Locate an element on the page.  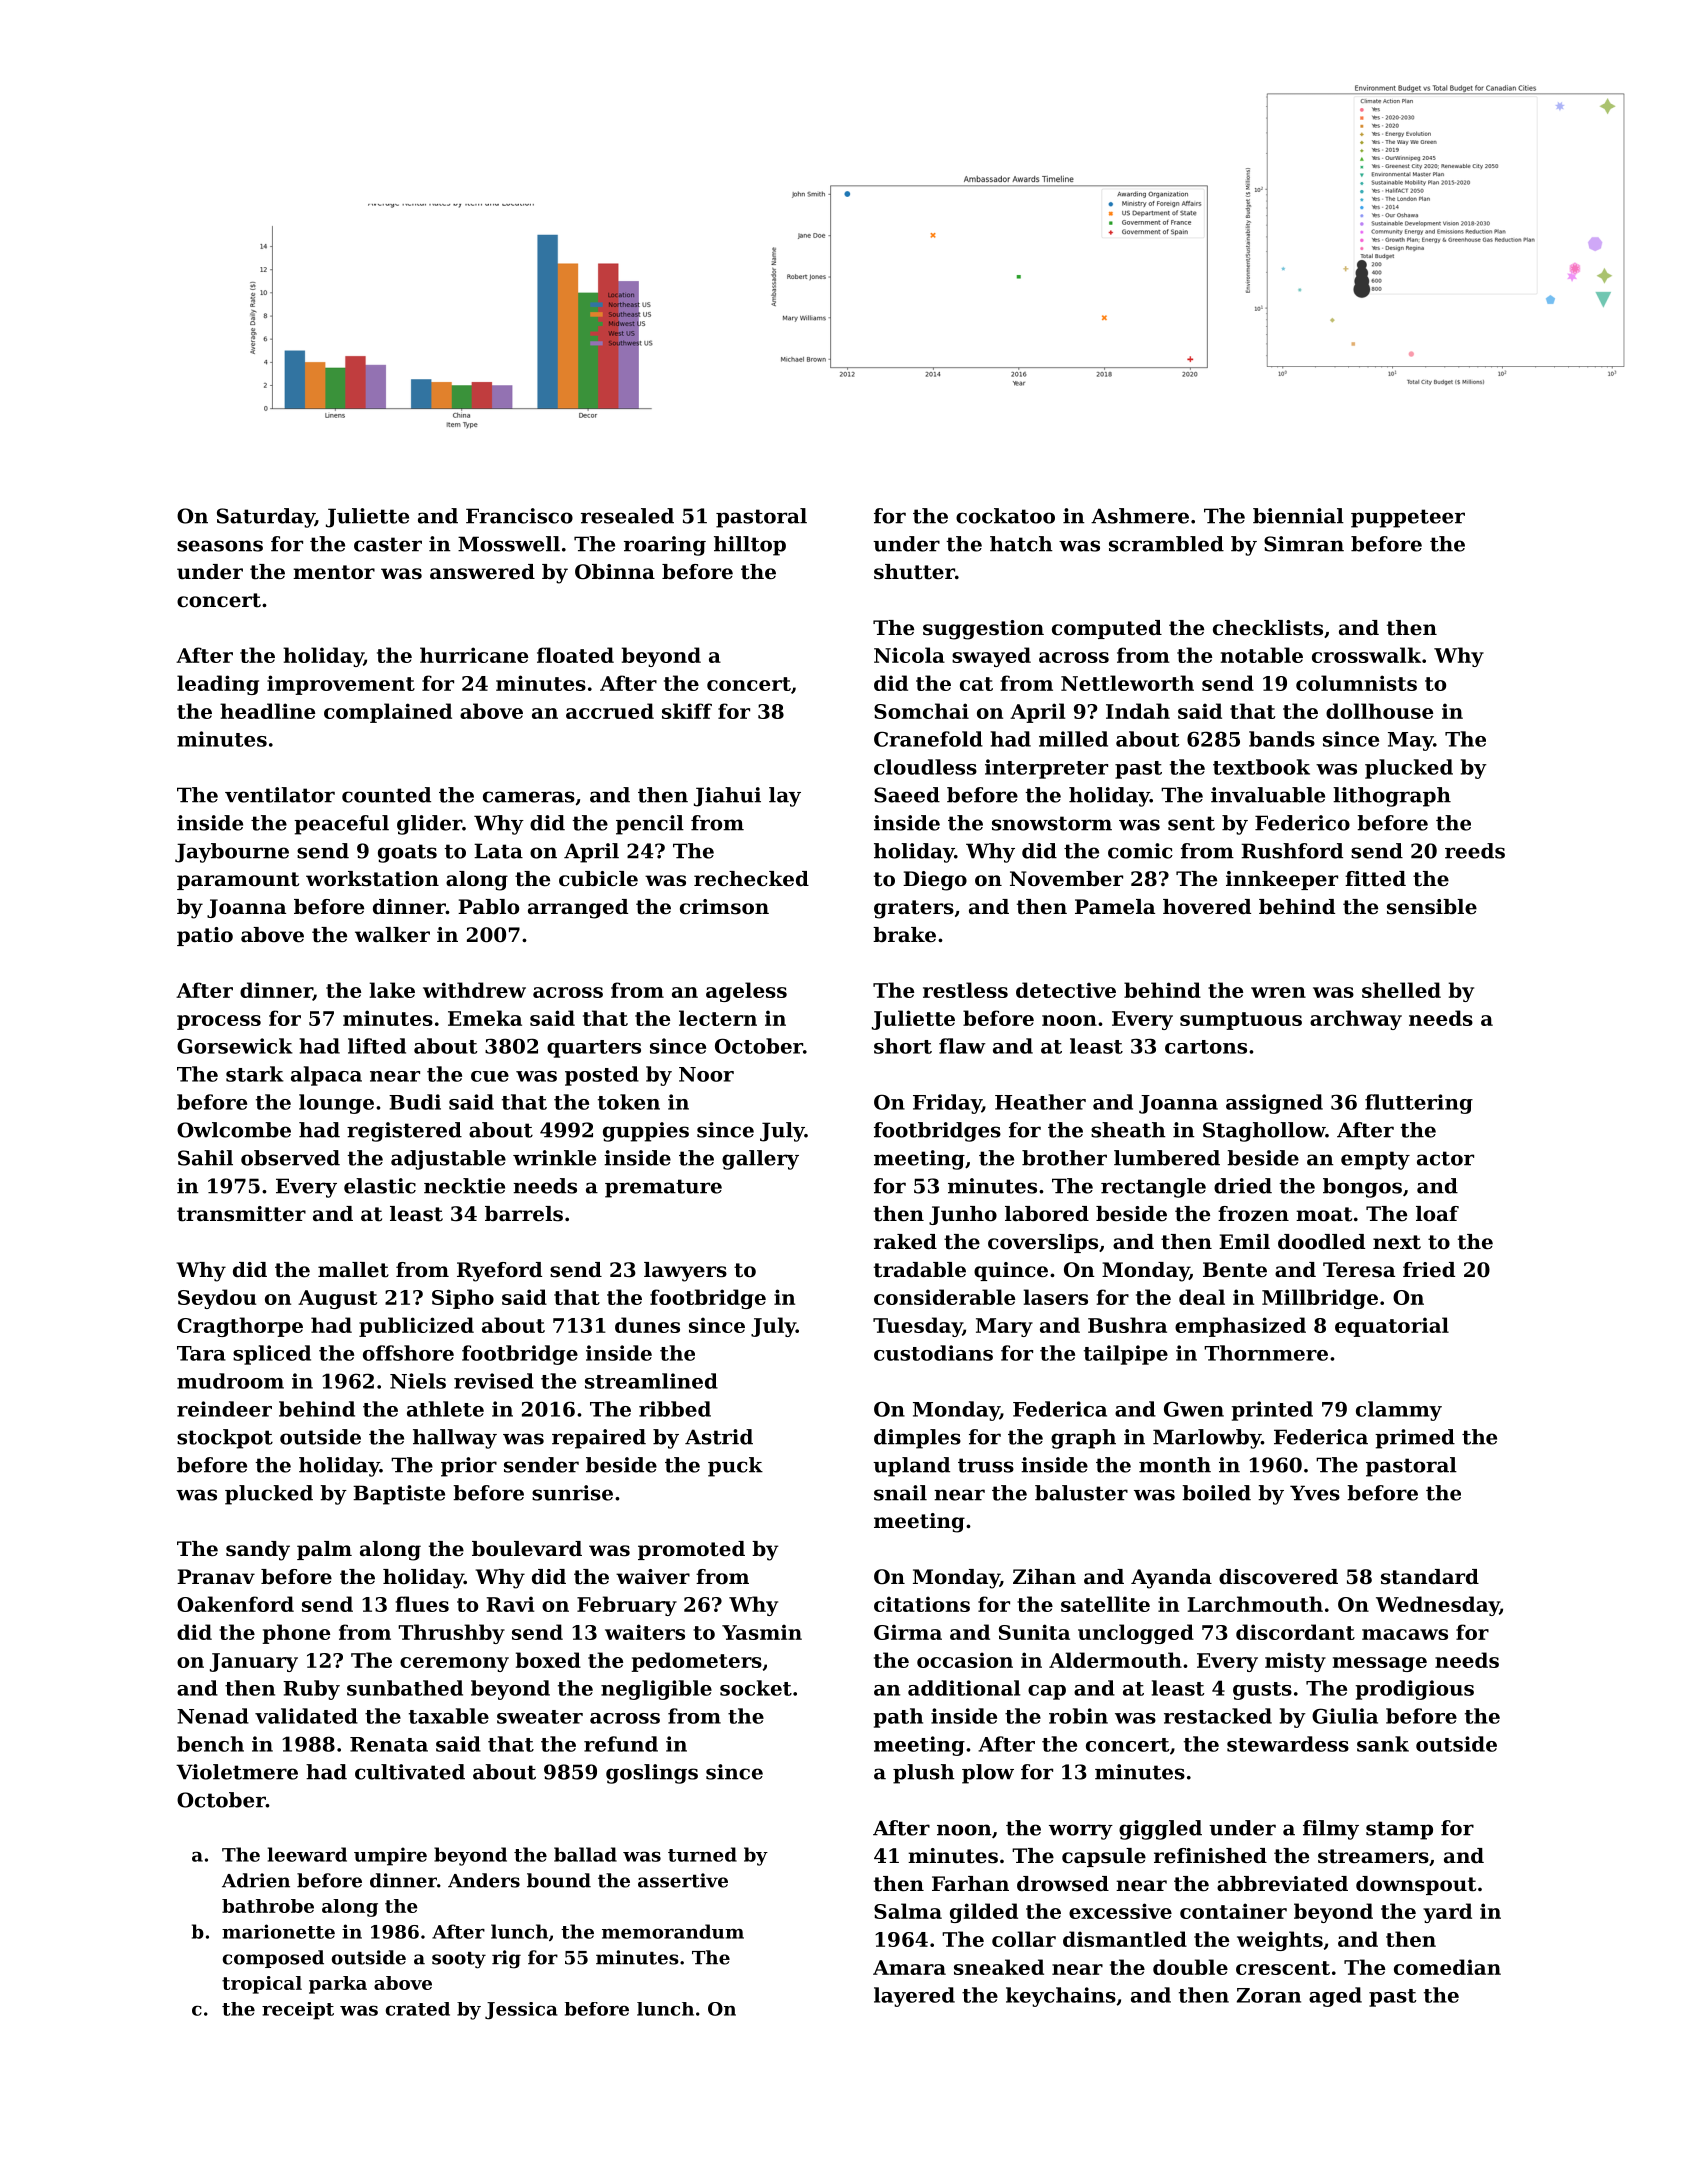
comedian is located at coordinates (1447, 1967).
